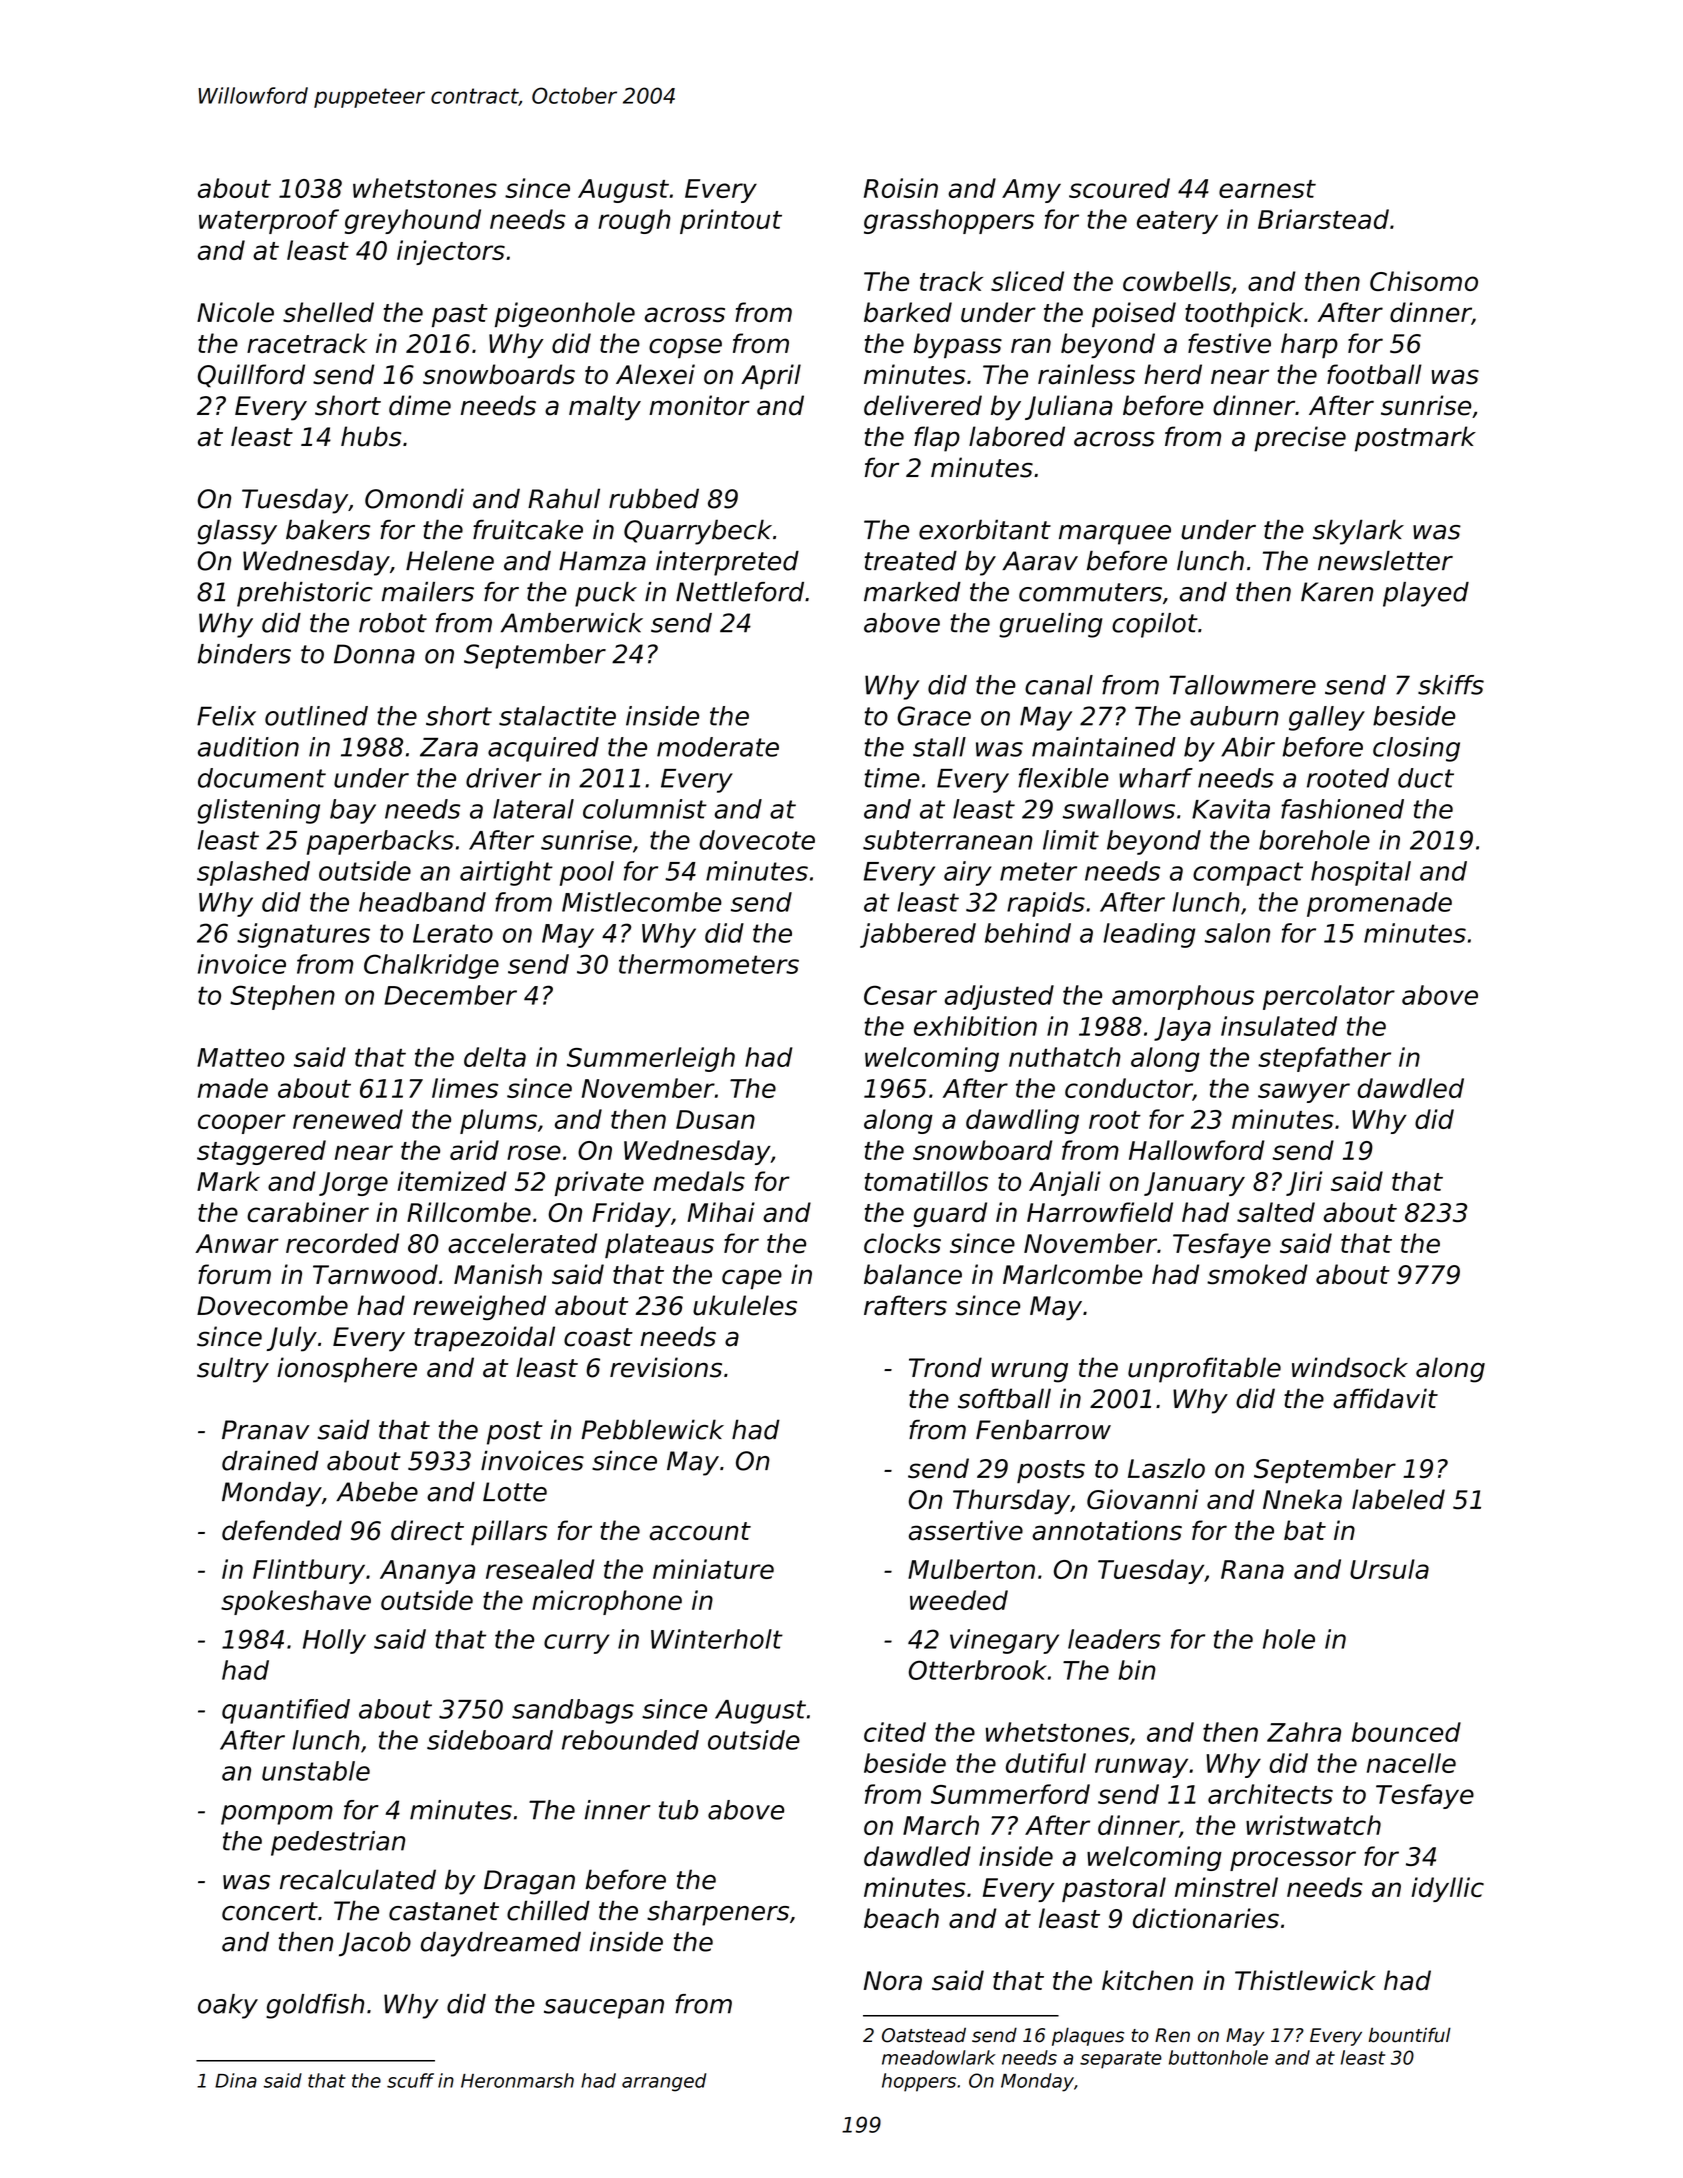 This document has height=2178, width=1683. What do you see at coordinates (908, 312) in the document?
I see `barked` at bounding box center [908, 312].
